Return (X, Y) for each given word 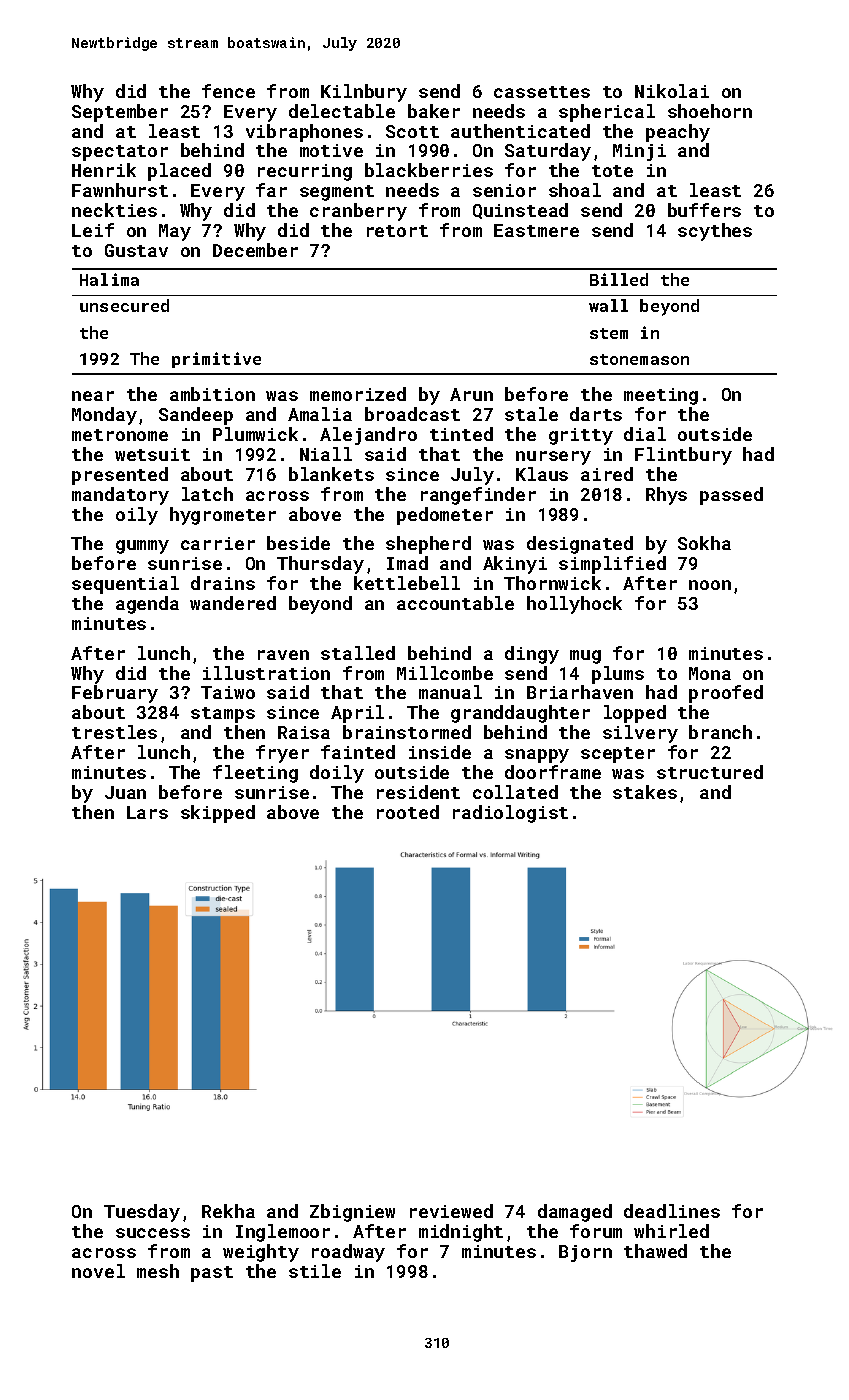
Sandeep (196, 416)
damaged (575, 1213)
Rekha (228, 1211)
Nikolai (672, 91)
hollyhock (574, 605)
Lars (147, 812)
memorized (358, 394)
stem (609, 333)
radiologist (510, 814)
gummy (142, 547)
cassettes (542, 92)
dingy (532, 655)
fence (228, 91)
